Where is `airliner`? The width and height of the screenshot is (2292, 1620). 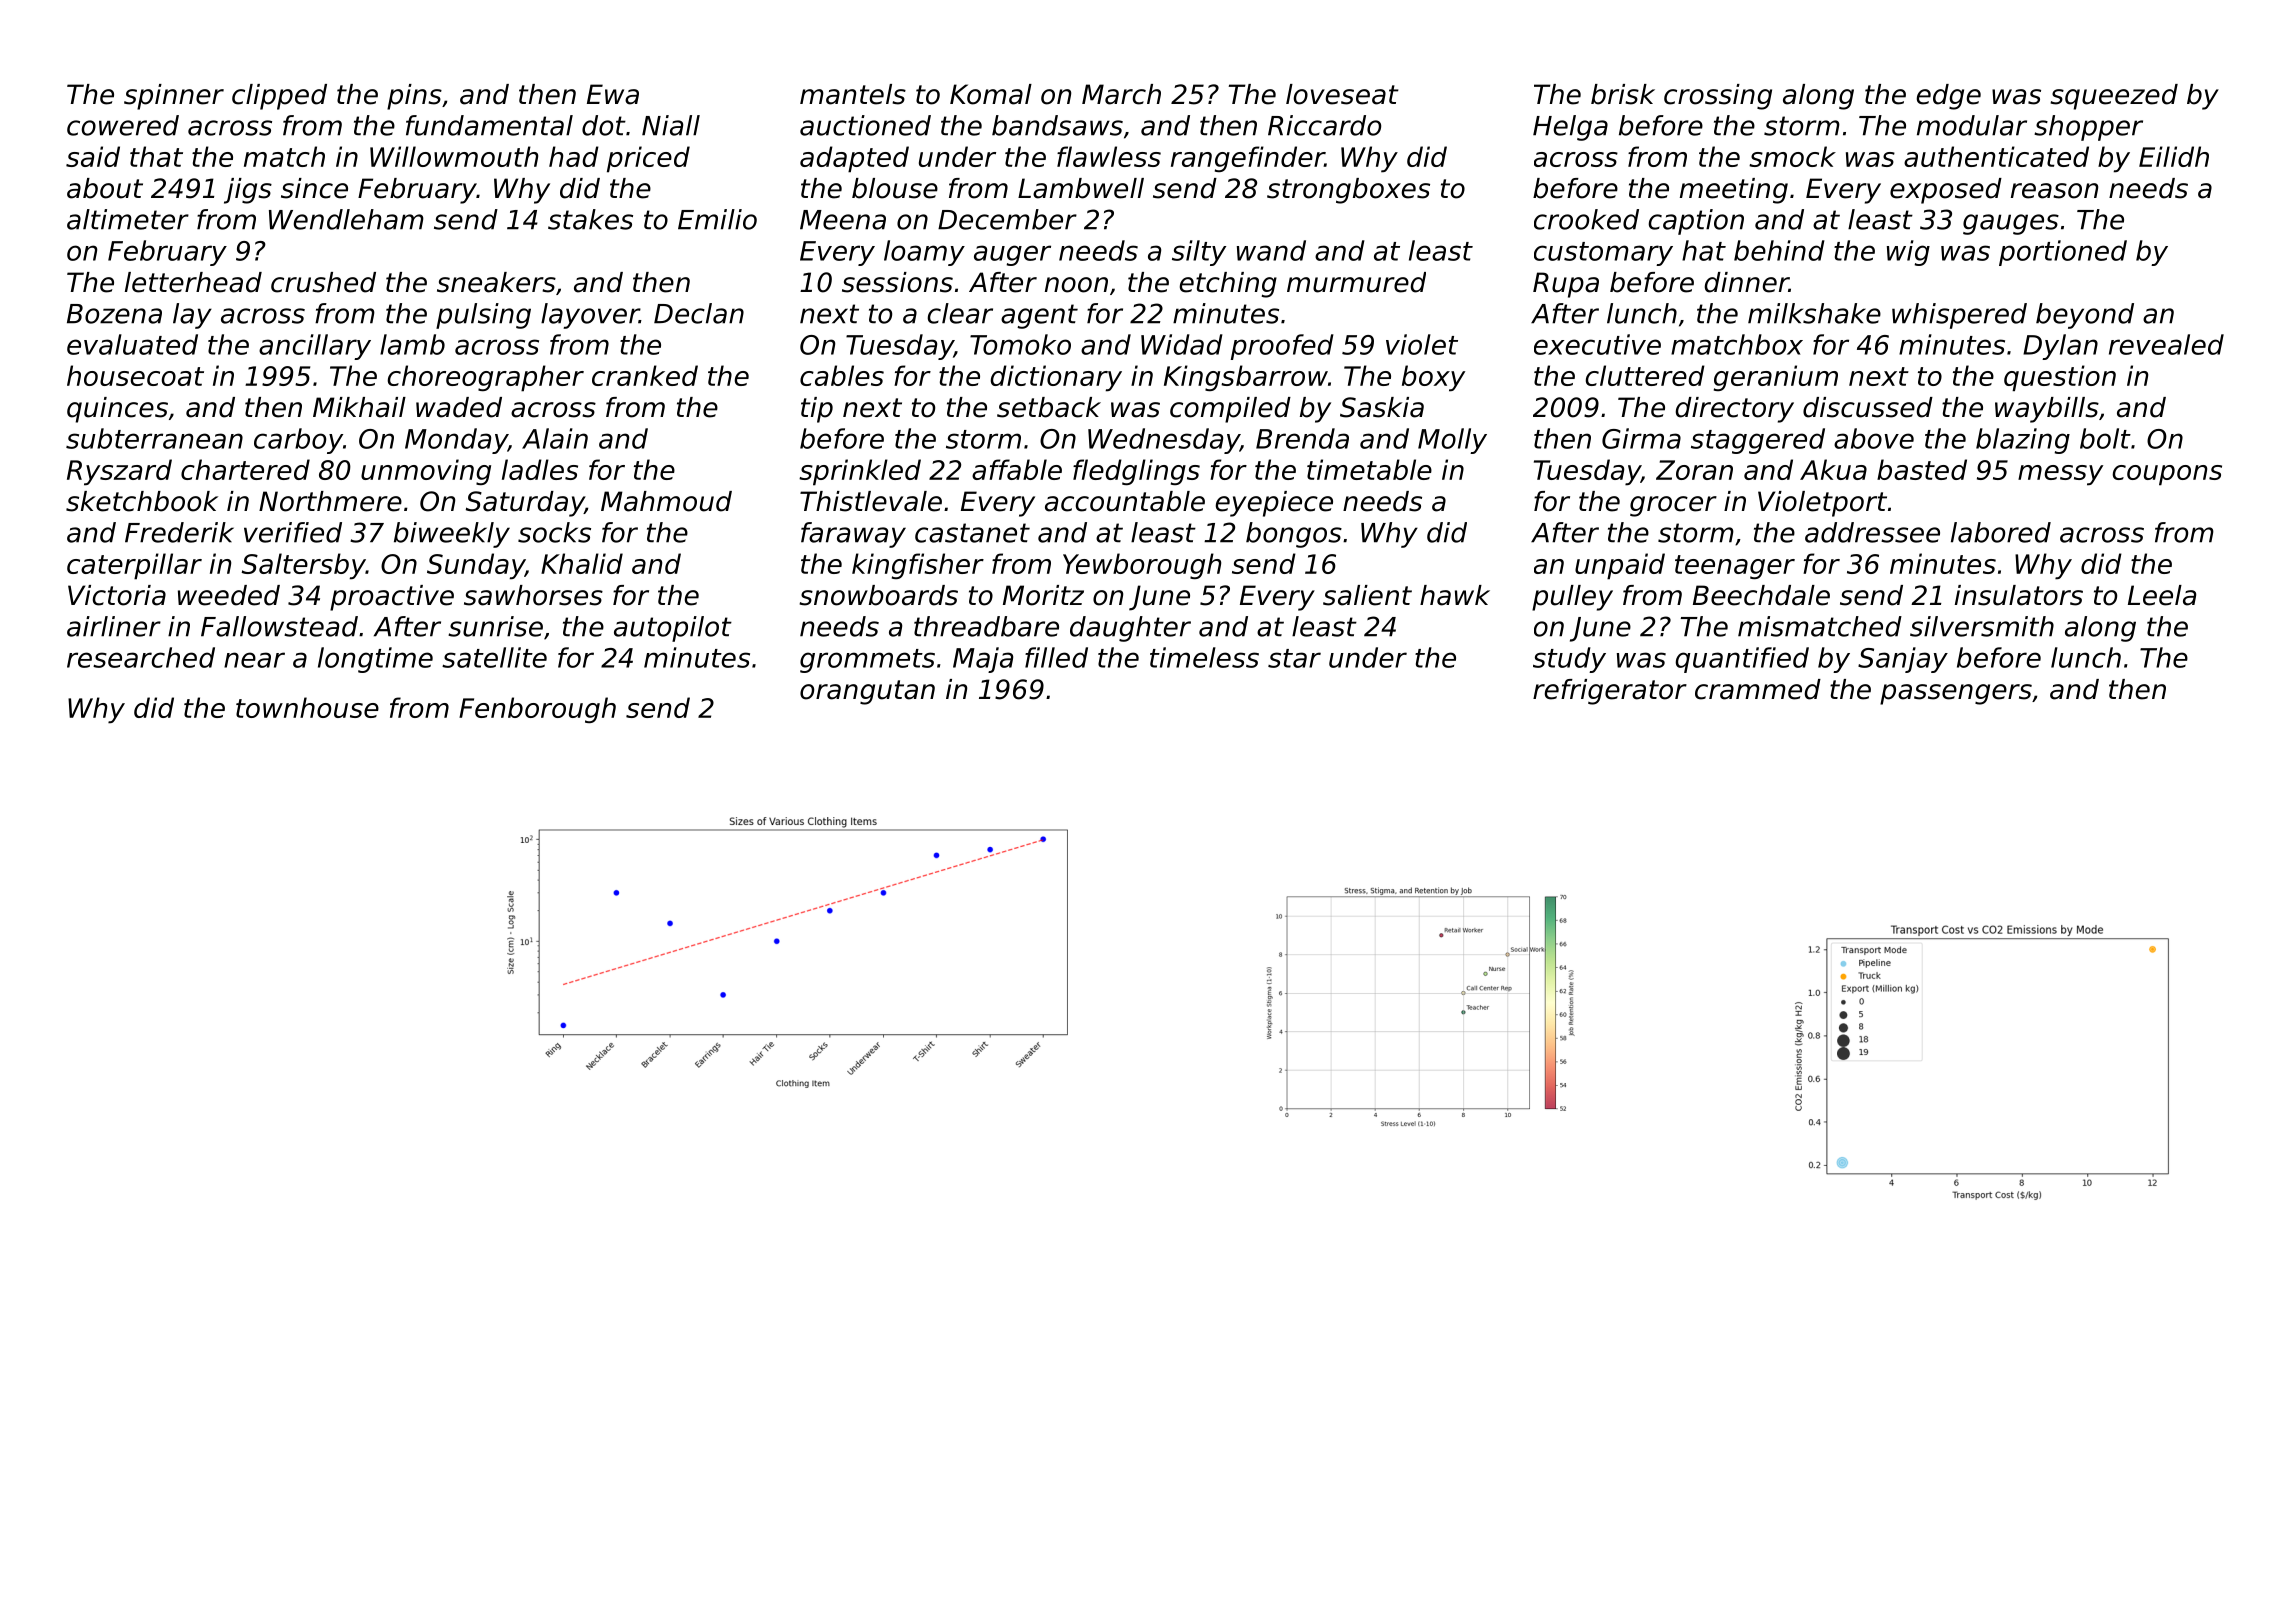 airliner is located at coordinates (114, 626).
